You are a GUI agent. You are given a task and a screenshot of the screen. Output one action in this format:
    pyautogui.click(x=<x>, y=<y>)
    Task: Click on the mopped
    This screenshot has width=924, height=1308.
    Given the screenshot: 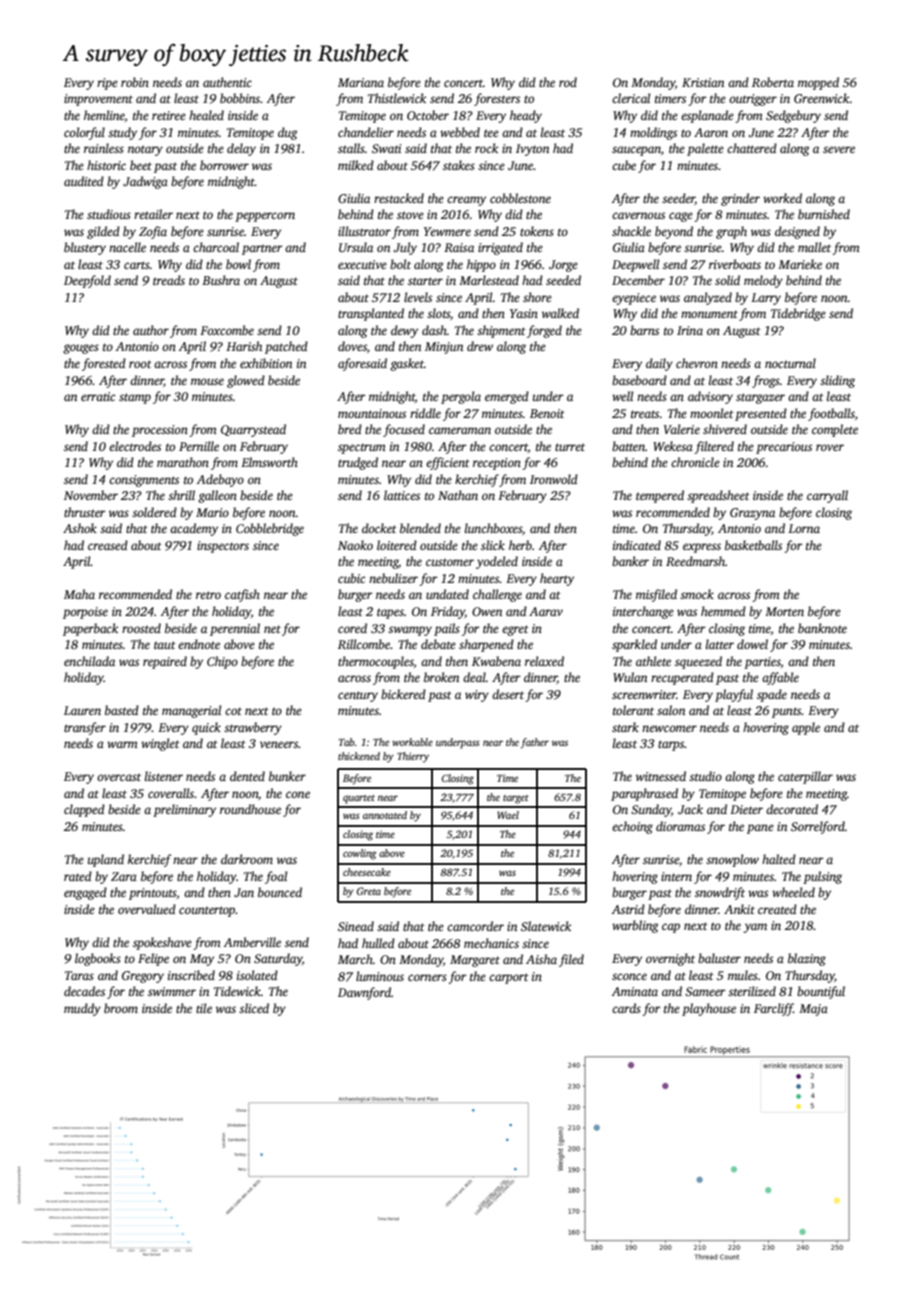 What is the action you would take?
    pyautogui.click(x=818, y=83)
